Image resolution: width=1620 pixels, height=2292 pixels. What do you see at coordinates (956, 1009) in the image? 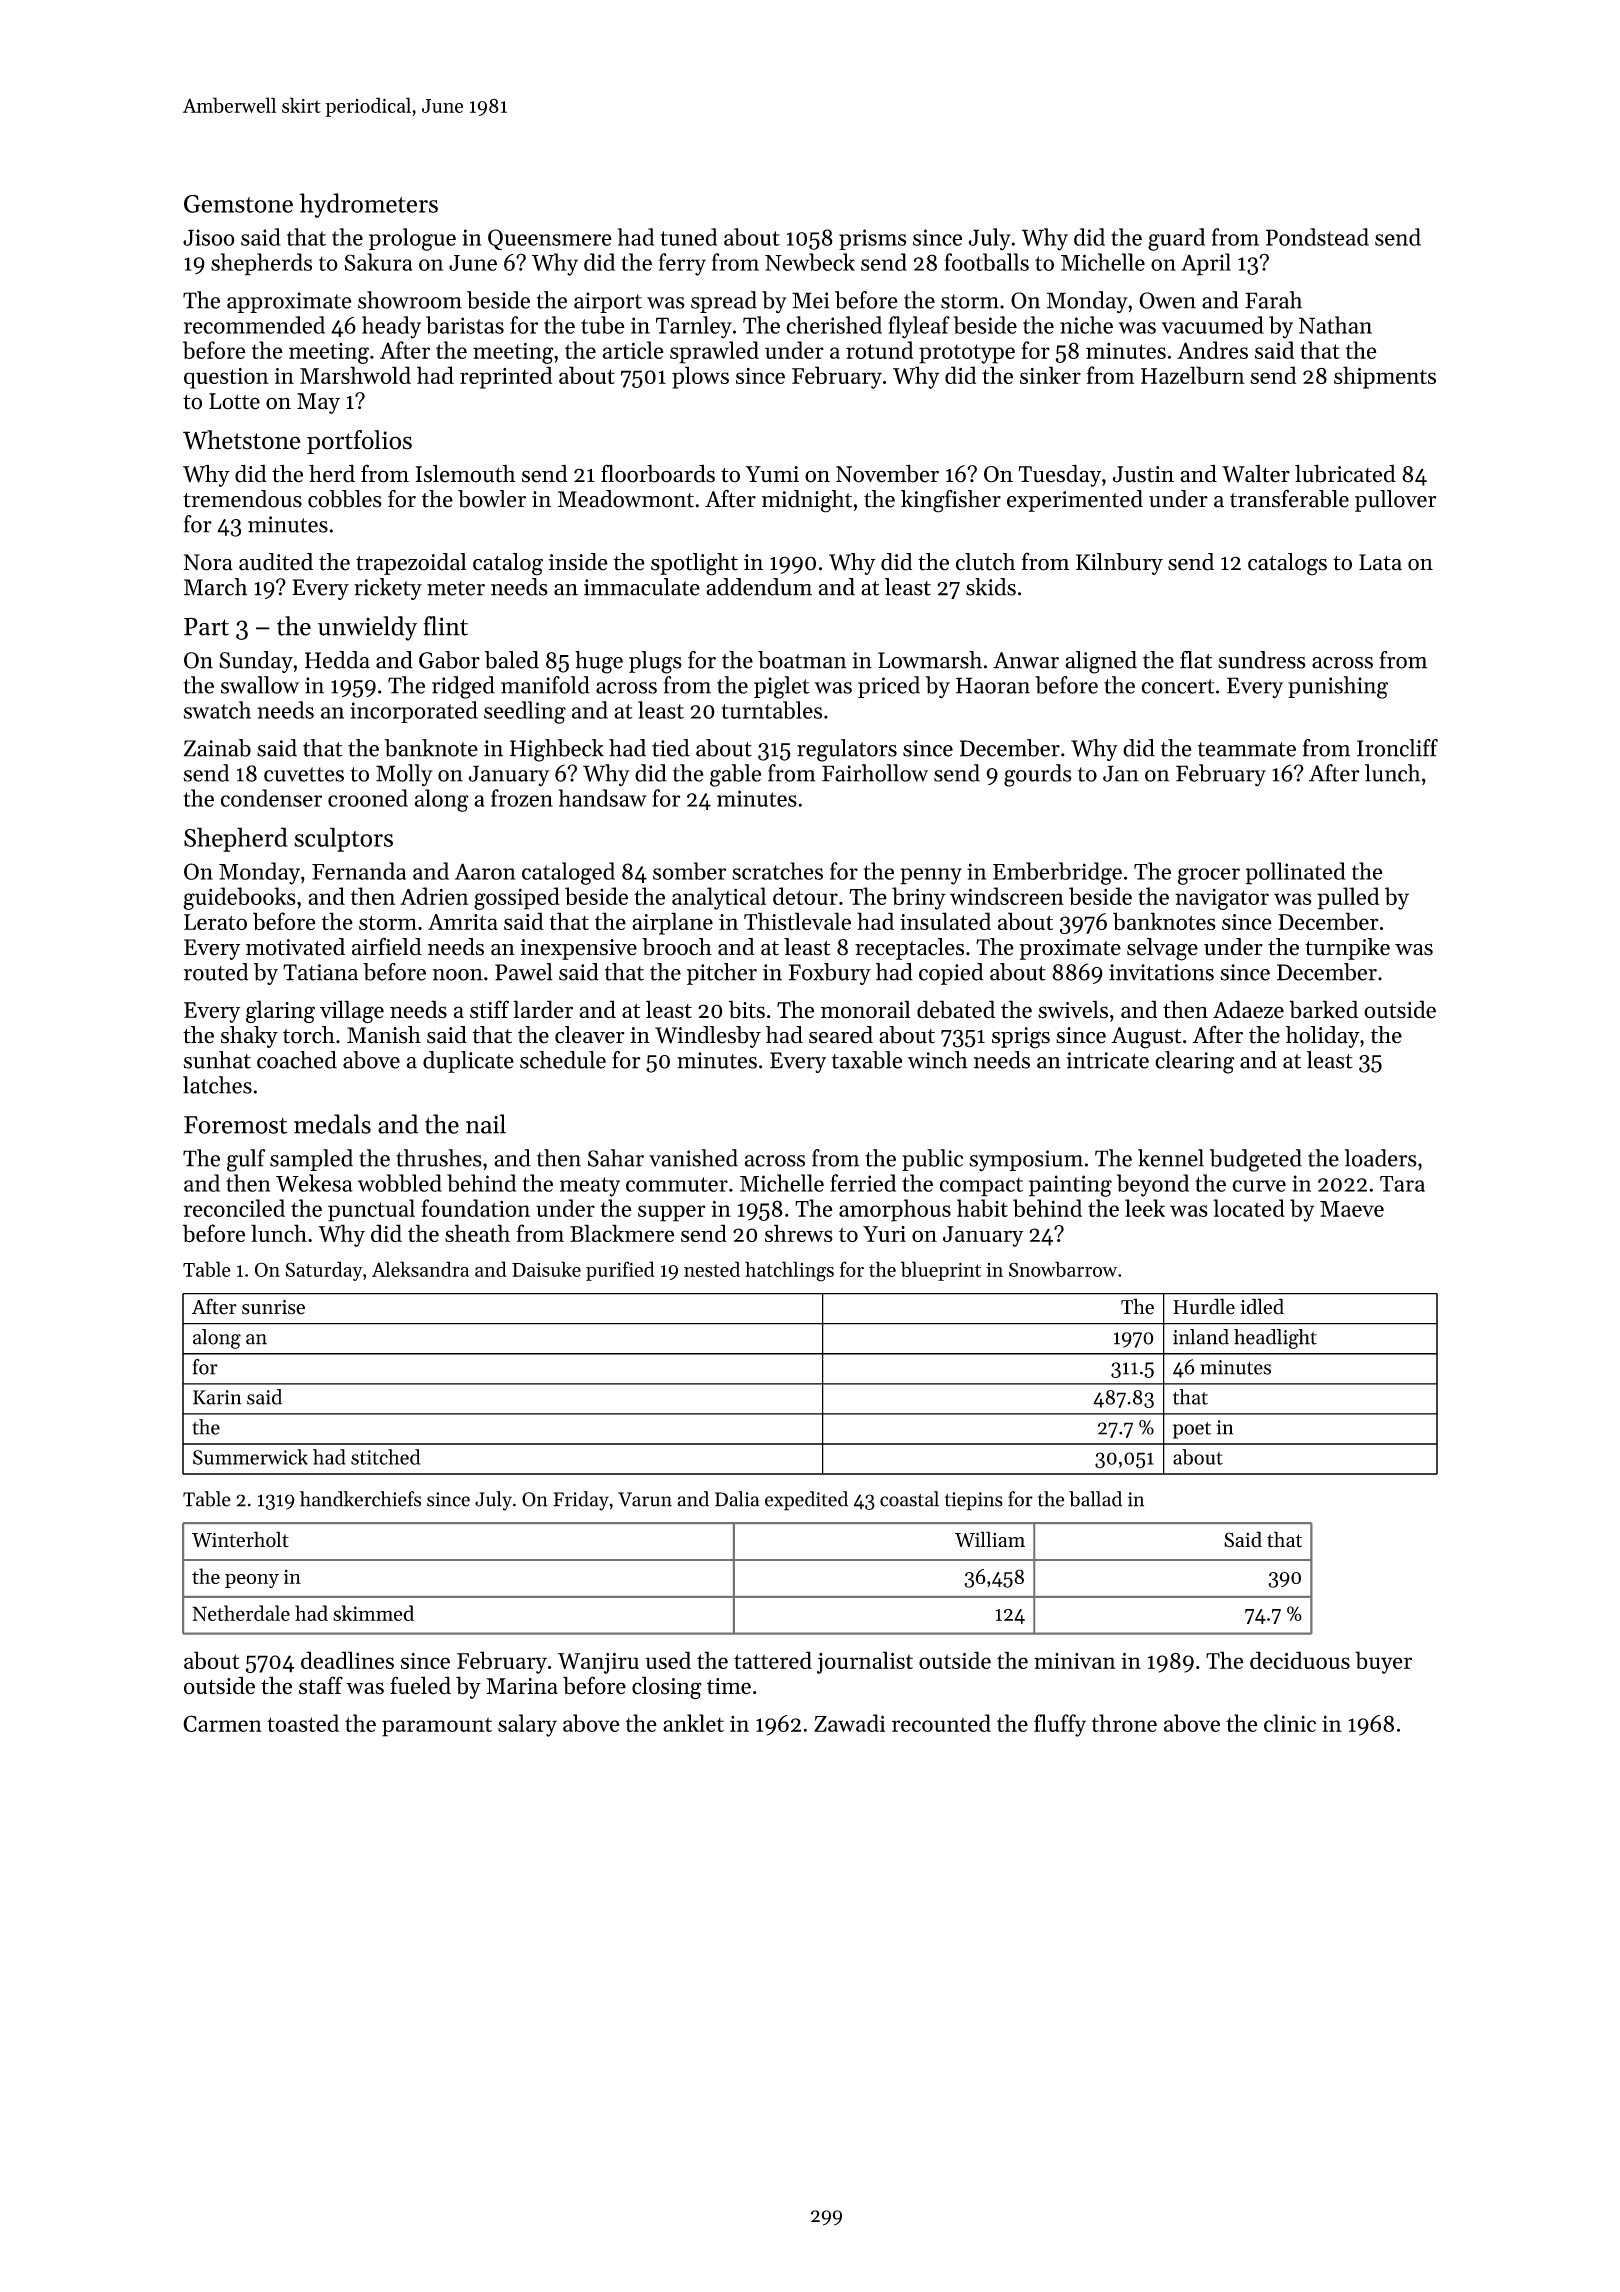
I see `debated` at bounding box center [956, 1009].
